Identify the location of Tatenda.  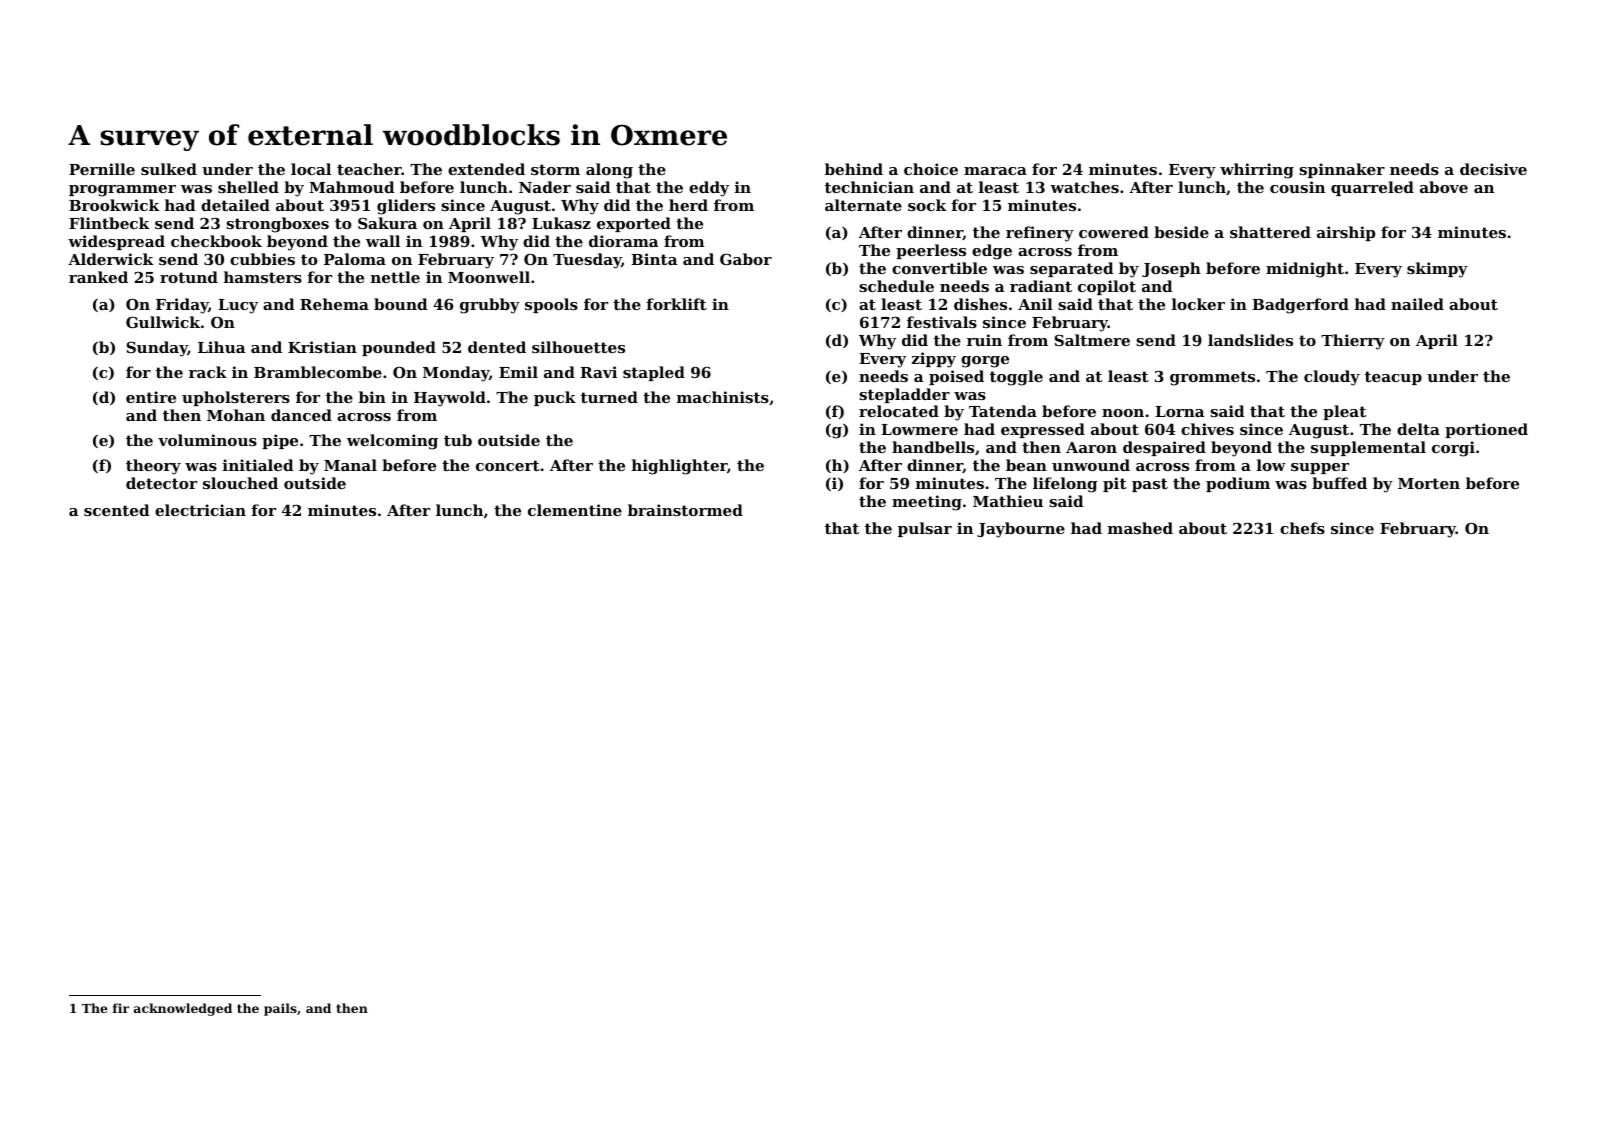
(1003, 411).
